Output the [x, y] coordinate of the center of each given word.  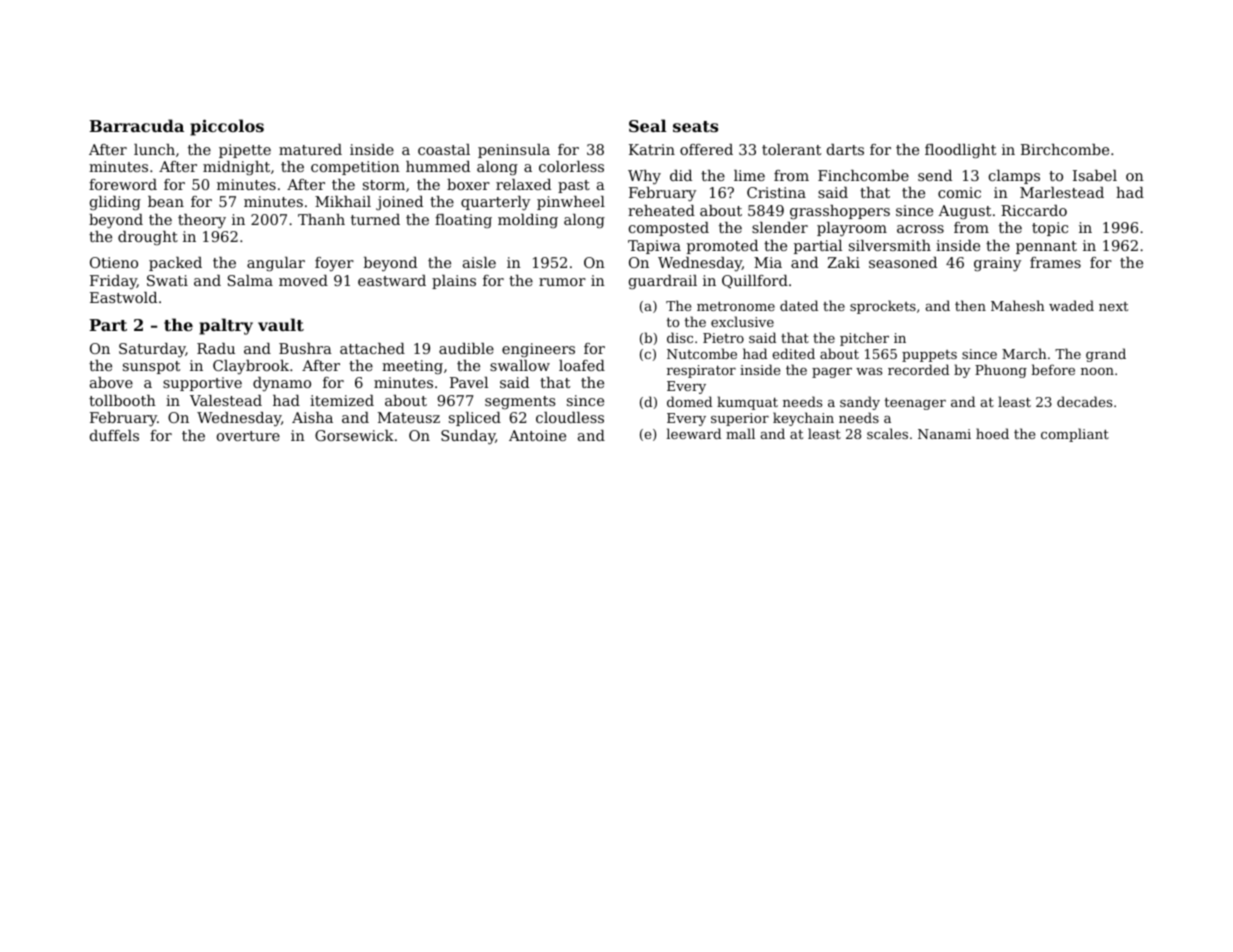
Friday [113, 282]
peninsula [514, 151]
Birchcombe [1065, 149]
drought [148, 238]
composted [669, 229]
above [111, 382]
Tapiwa [654, 247]
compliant [1075, 435]
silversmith [890, 245]
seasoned [903, 262]
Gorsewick [354, 435]
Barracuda [137, 125]
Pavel [469, 382]
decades [1084, 401]
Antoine [537, 435]
